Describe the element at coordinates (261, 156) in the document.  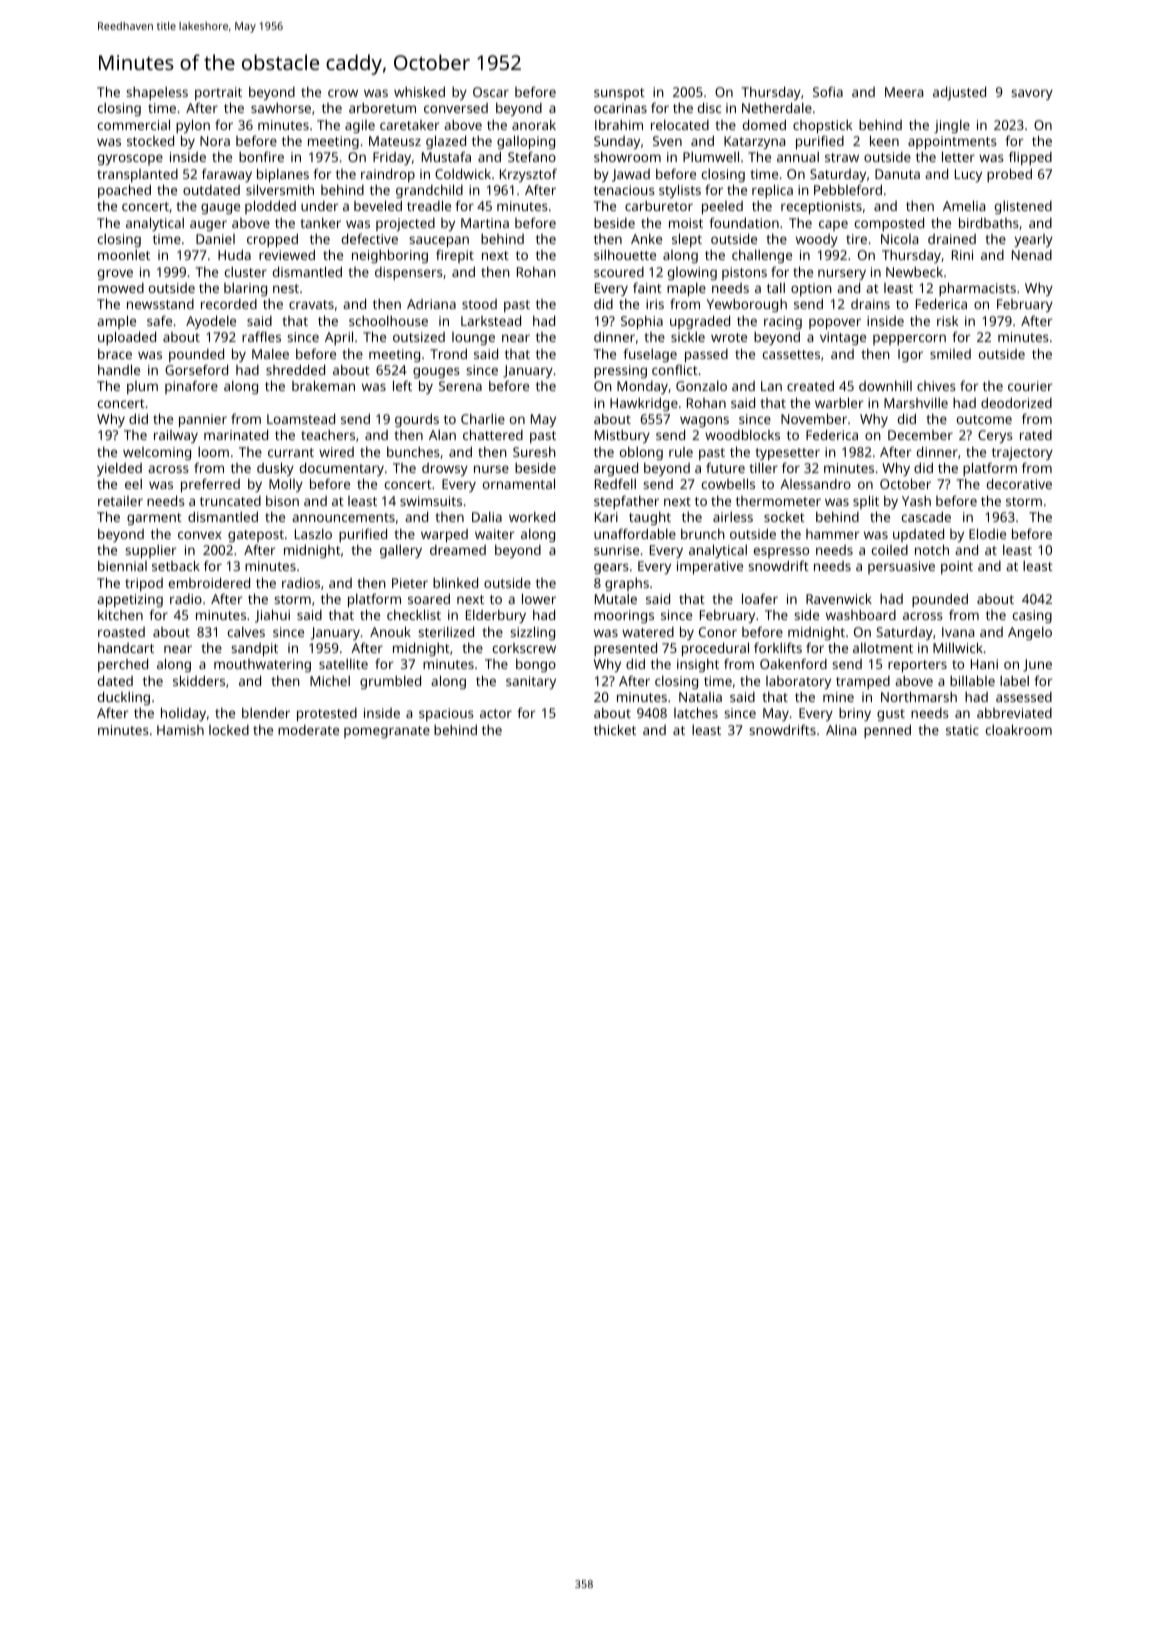
I see `bonfire` at that location.
